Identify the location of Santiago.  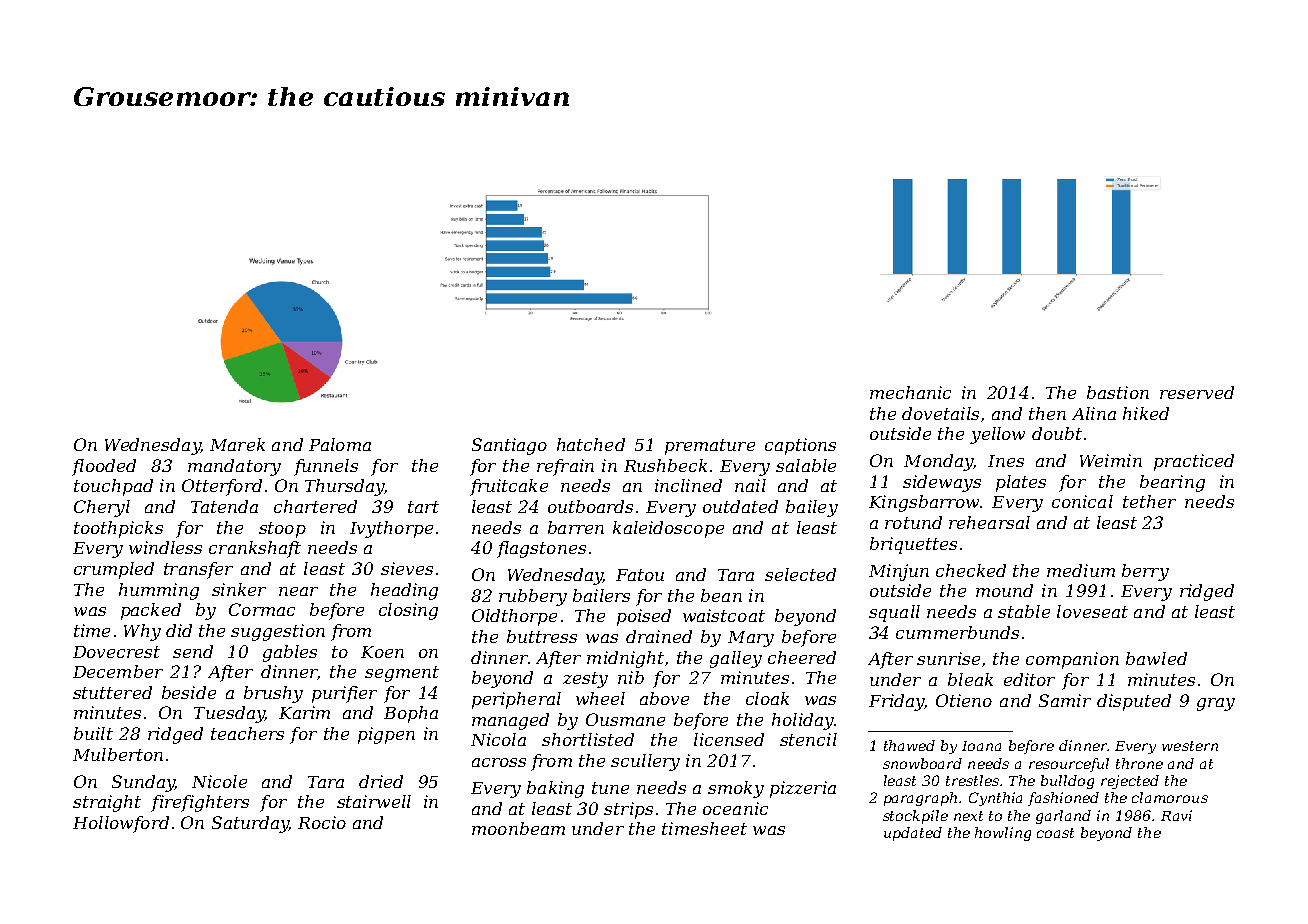
(509, 446).
